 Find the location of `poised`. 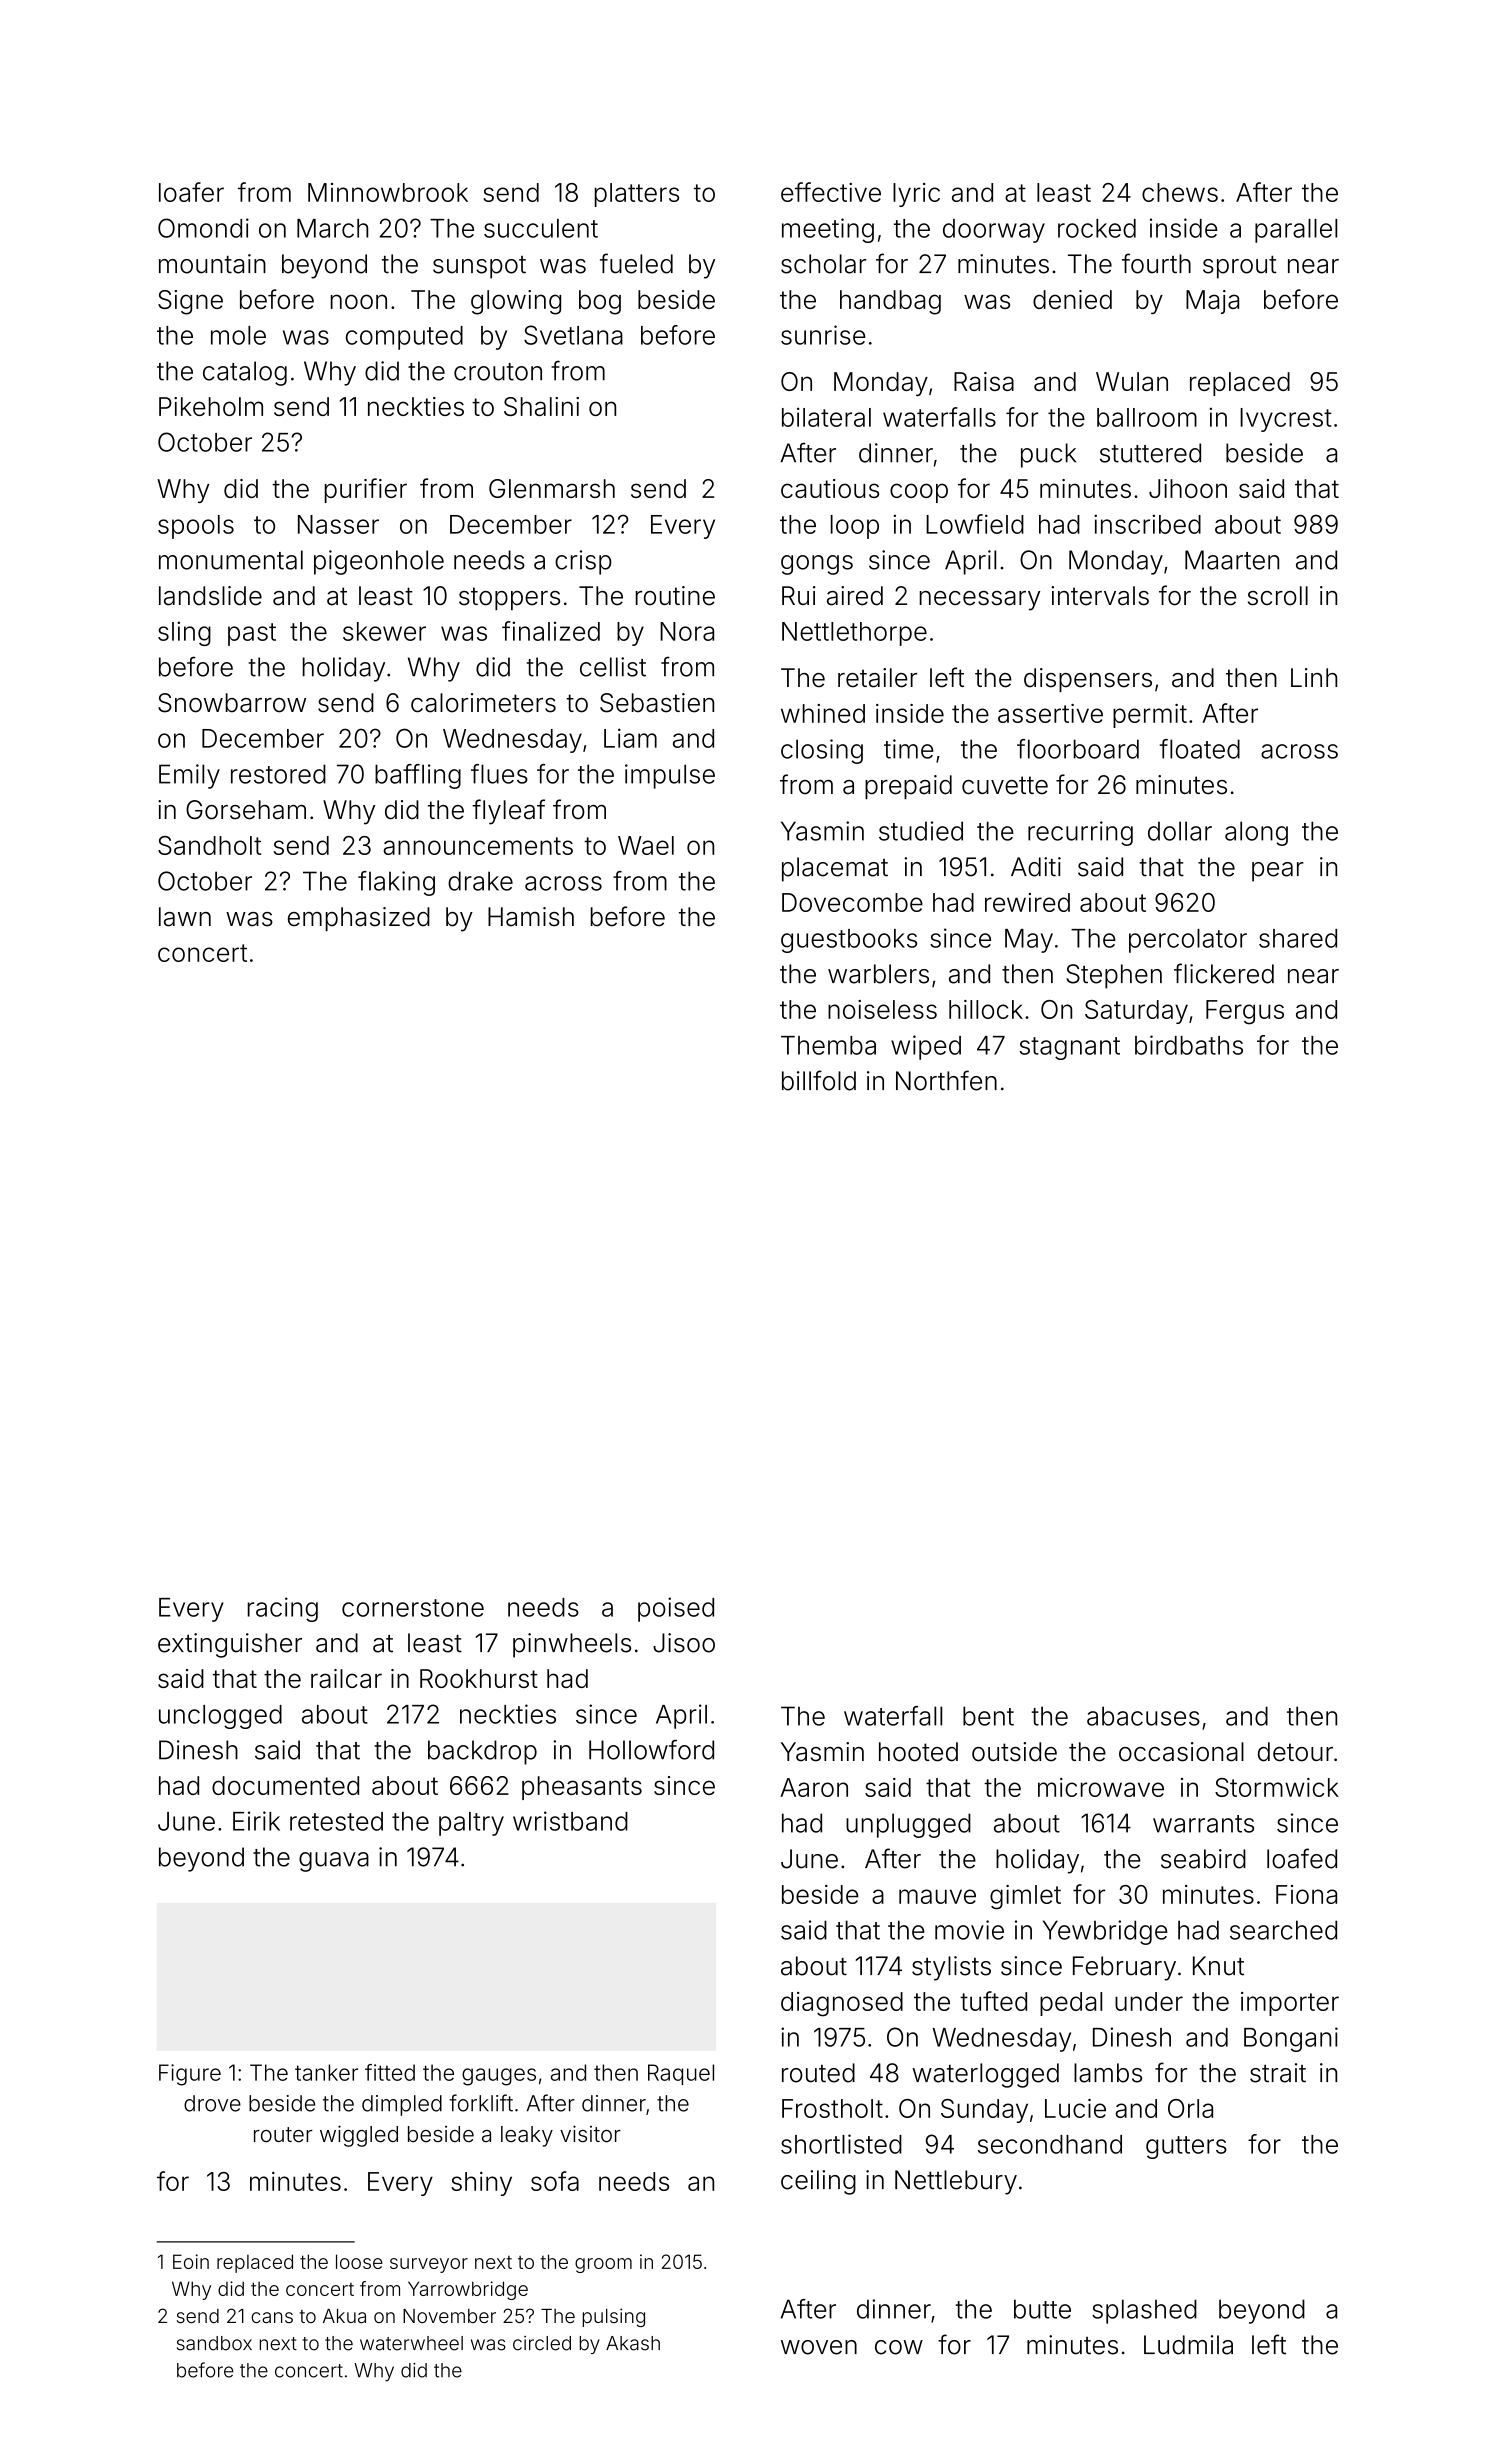

poised is located at coordinates (676, 1609).
